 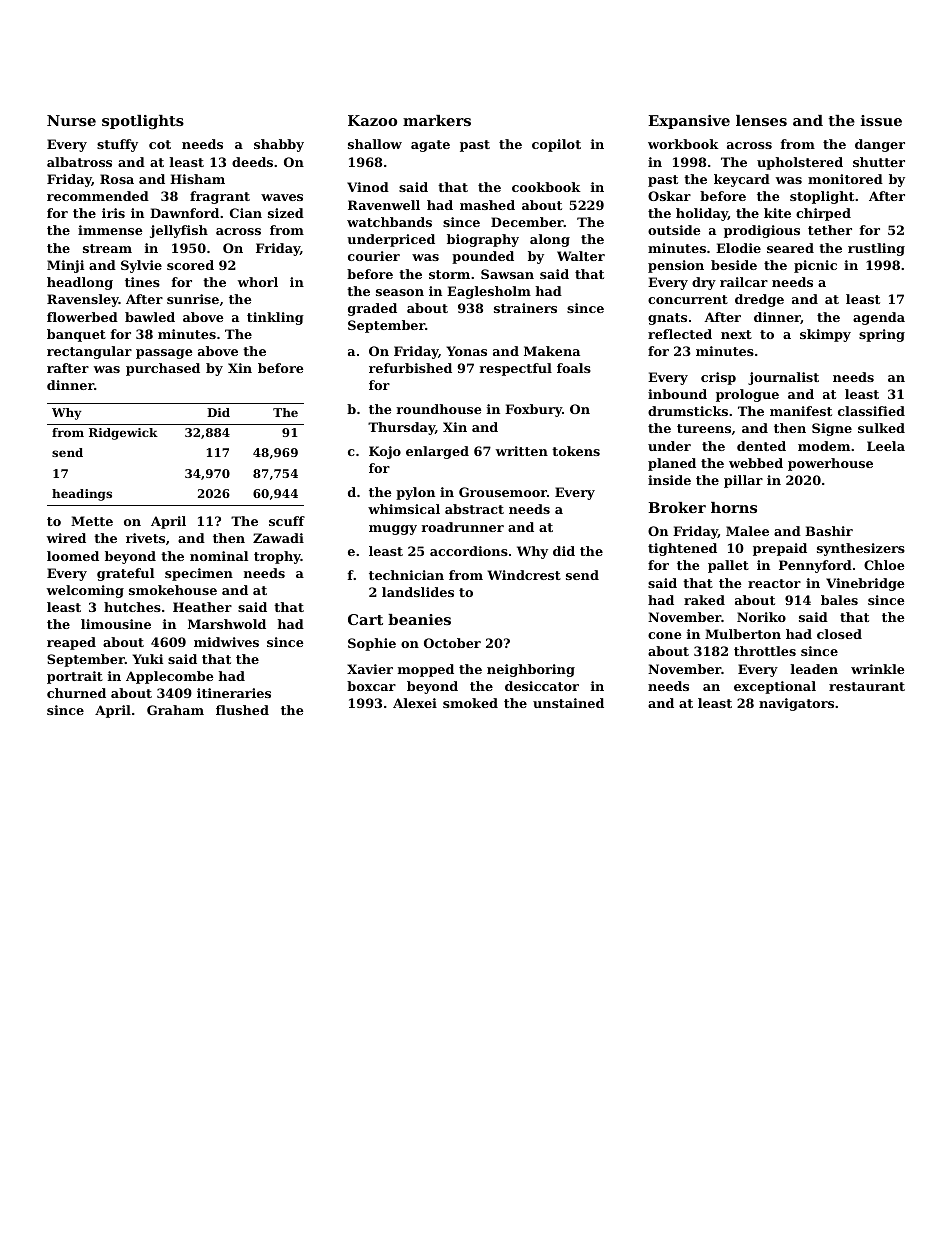 What do you see at coordinates (830, 230) in the screenshot?
I see `tether` at bounding box center [830, 230].
